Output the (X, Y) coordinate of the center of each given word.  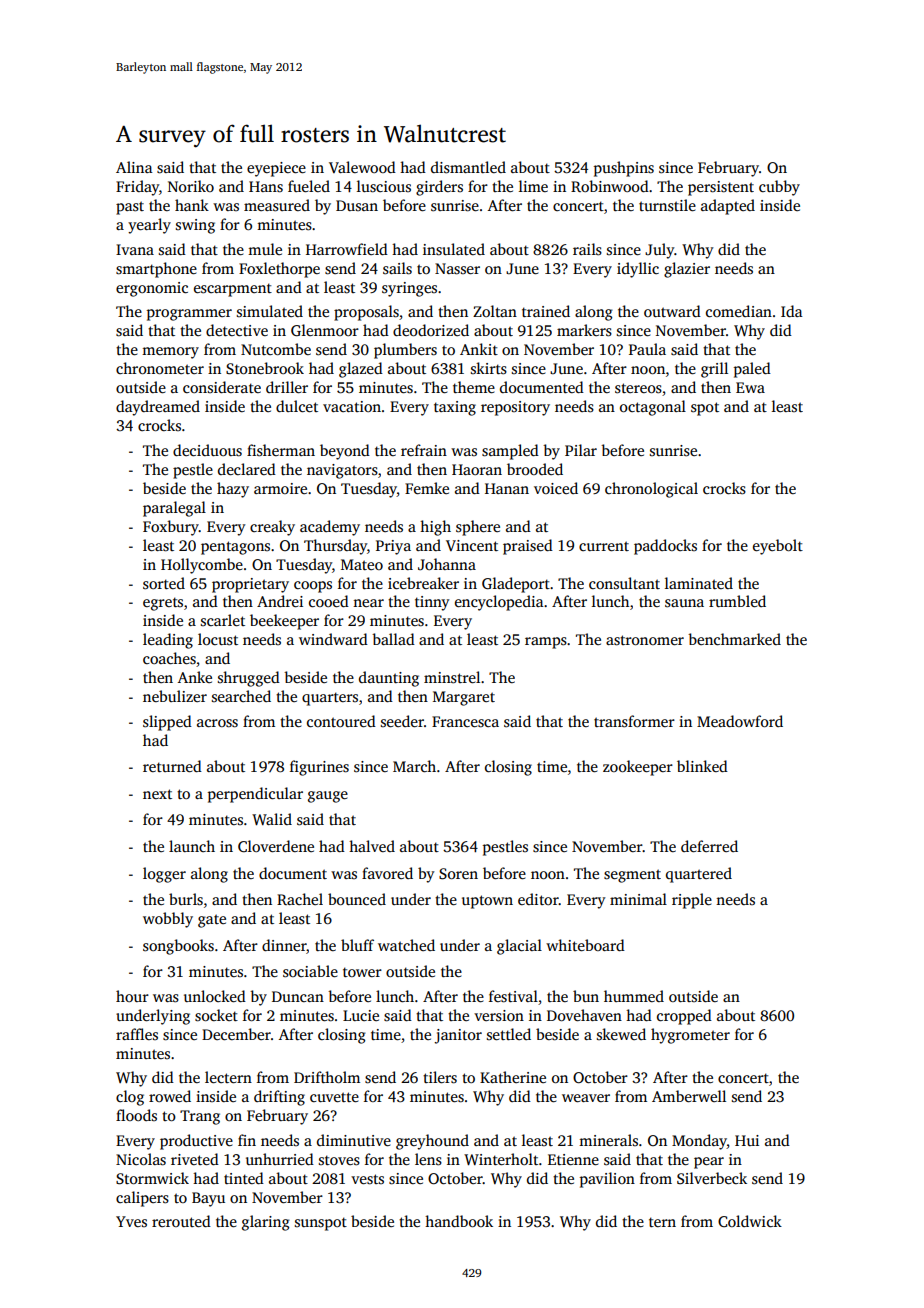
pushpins (624, 169)
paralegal (174, 509)
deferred (709, 846)
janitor (458, 1036)
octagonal (653, 408)
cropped (684, 1017)
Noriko (191, 186)
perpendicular (255, 795)
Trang (200, 1117)
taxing (455, 408)
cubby (779, 188)
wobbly (168, 920)
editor (538, 899)
